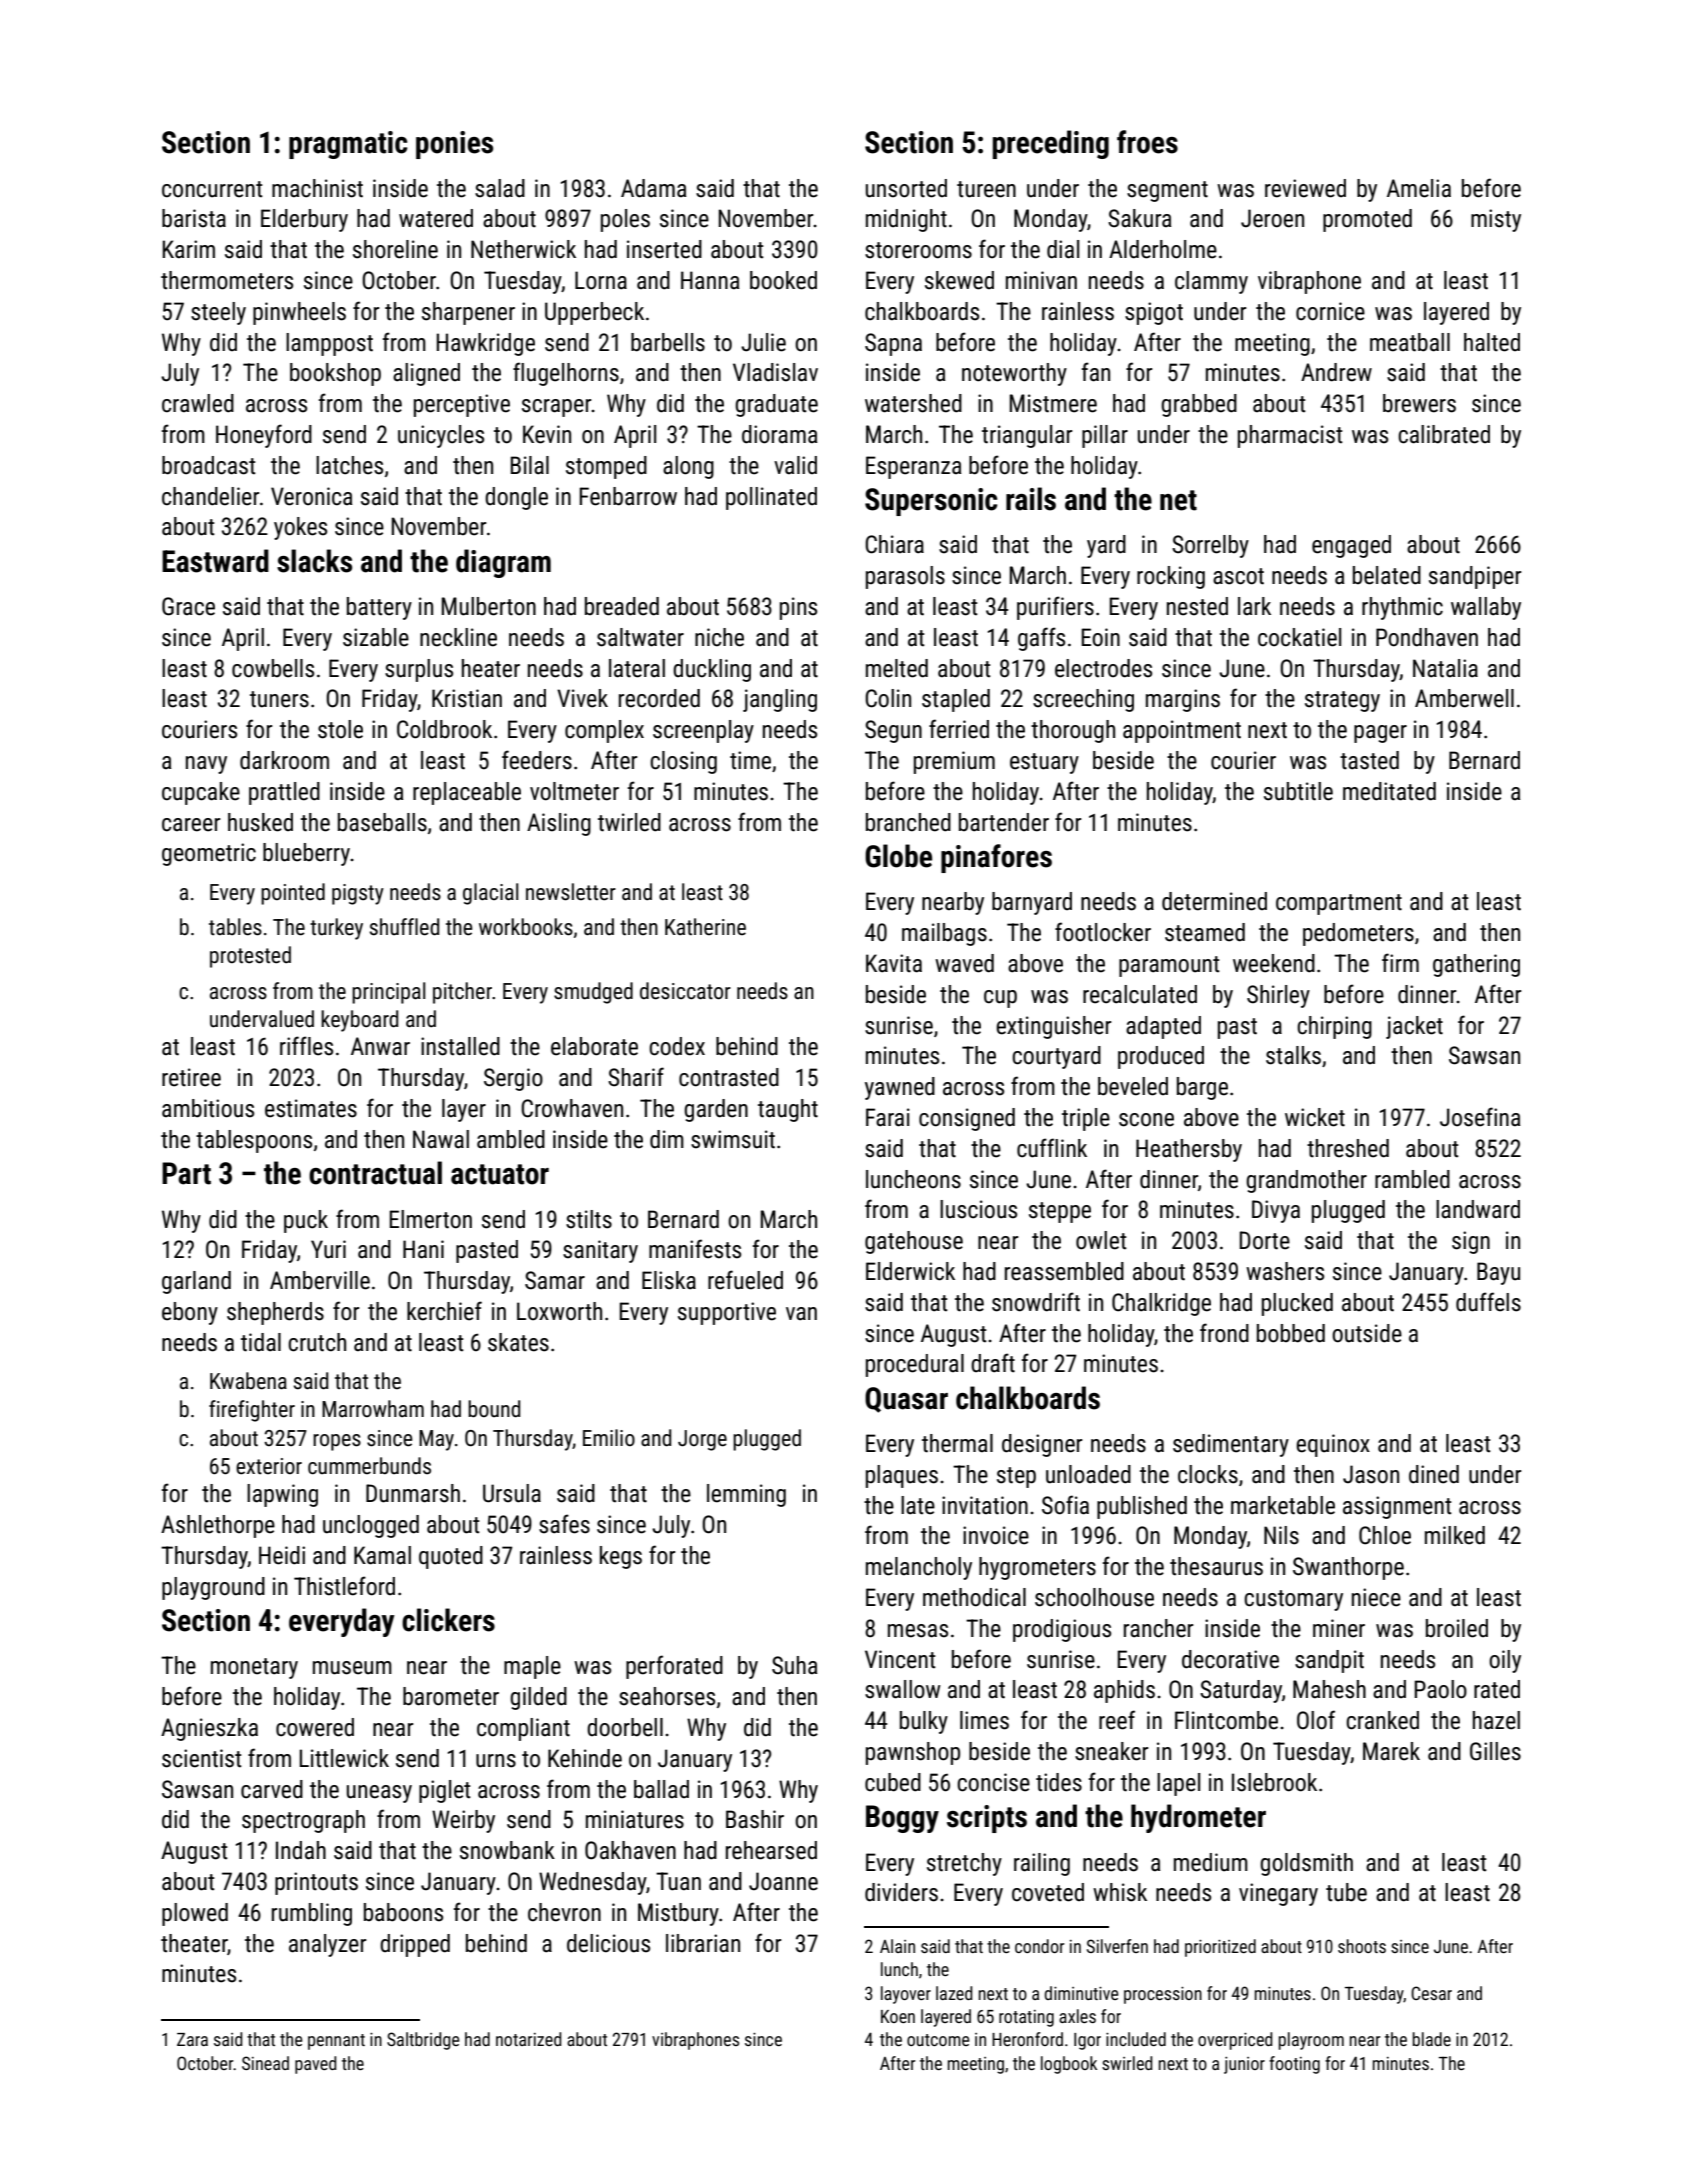  I want to click on Jeroen, so click(1272, 218).
